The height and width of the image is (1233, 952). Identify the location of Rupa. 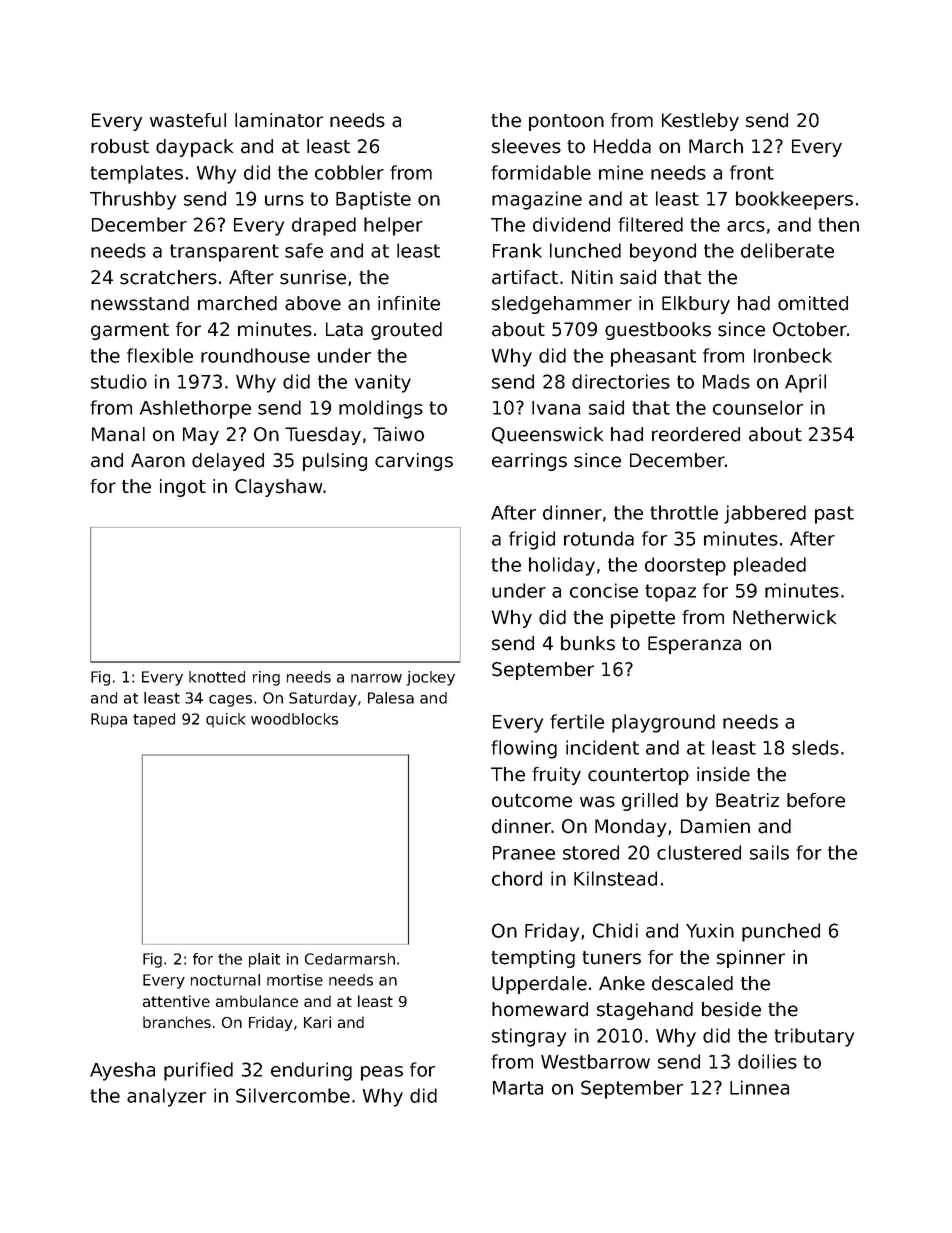
(109, 720).
